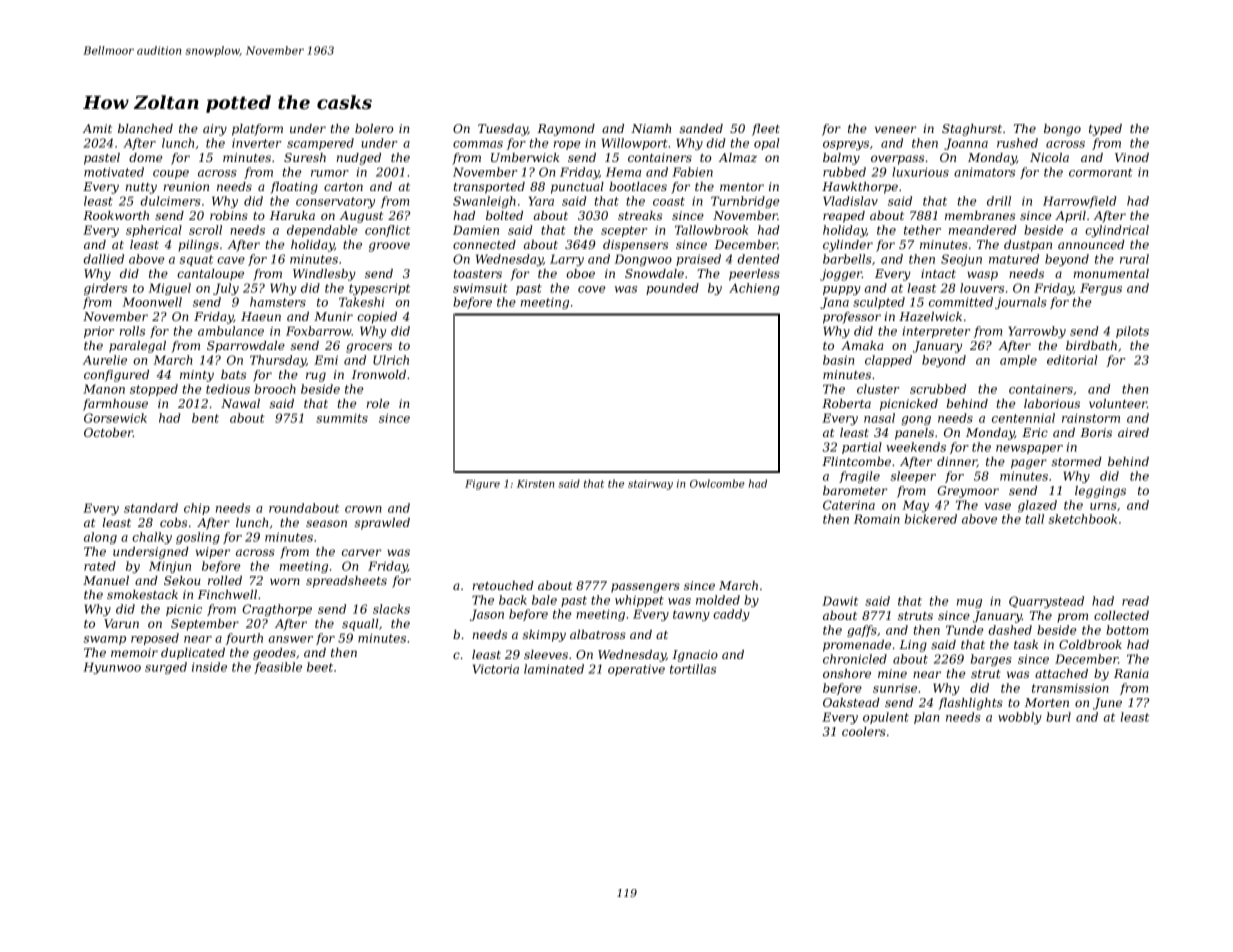 Image resolution: width=1233 pixels, height=952 pixels. Describe the element at coordinates (1082, 519) in the page. I see `sketchbook` at that location.
